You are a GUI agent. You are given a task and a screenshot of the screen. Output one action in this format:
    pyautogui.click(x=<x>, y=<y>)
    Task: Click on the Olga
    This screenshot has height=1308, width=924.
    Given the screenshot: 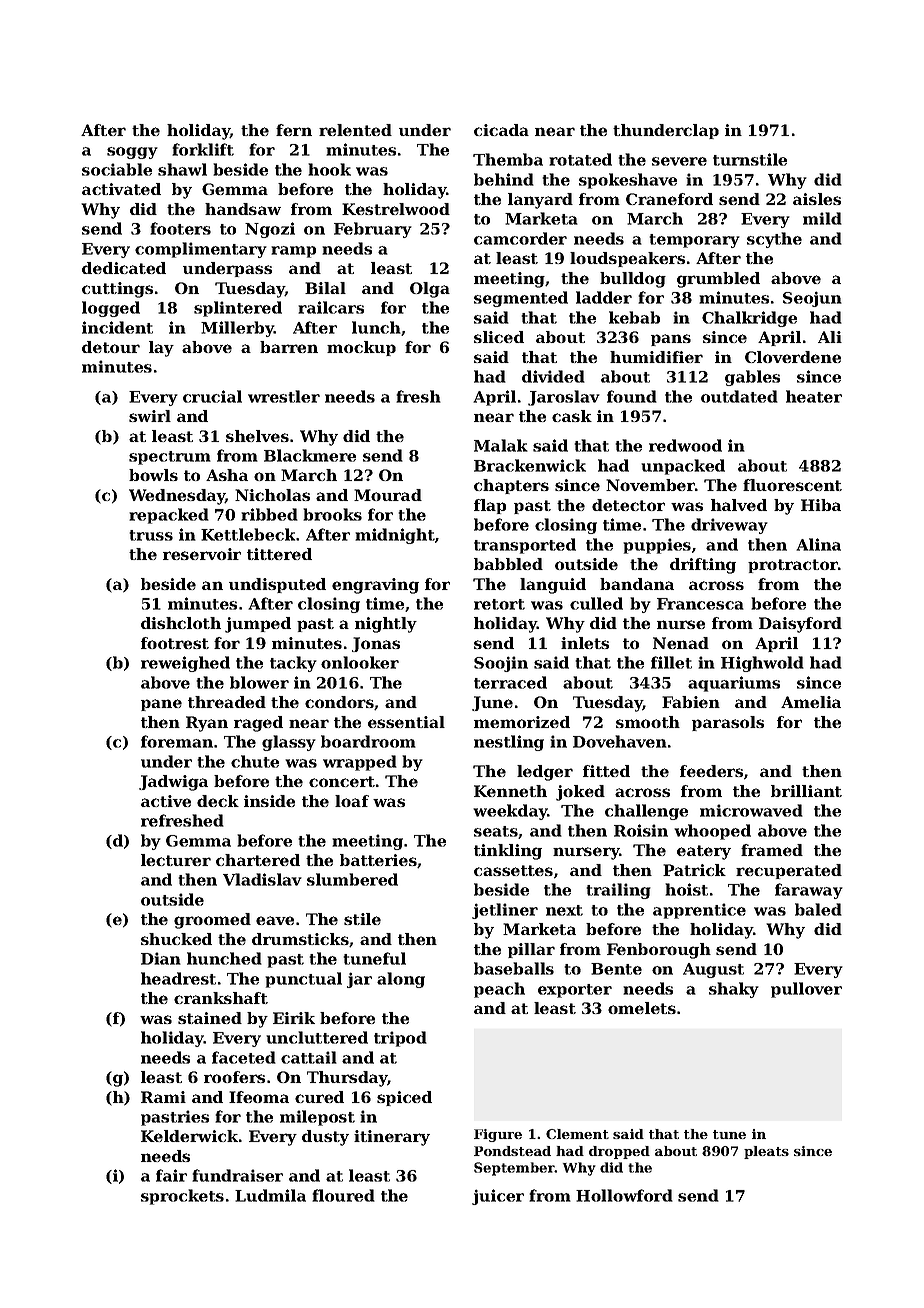 What is the action you would take?
    pyautogui.click(x=430, y=290)
